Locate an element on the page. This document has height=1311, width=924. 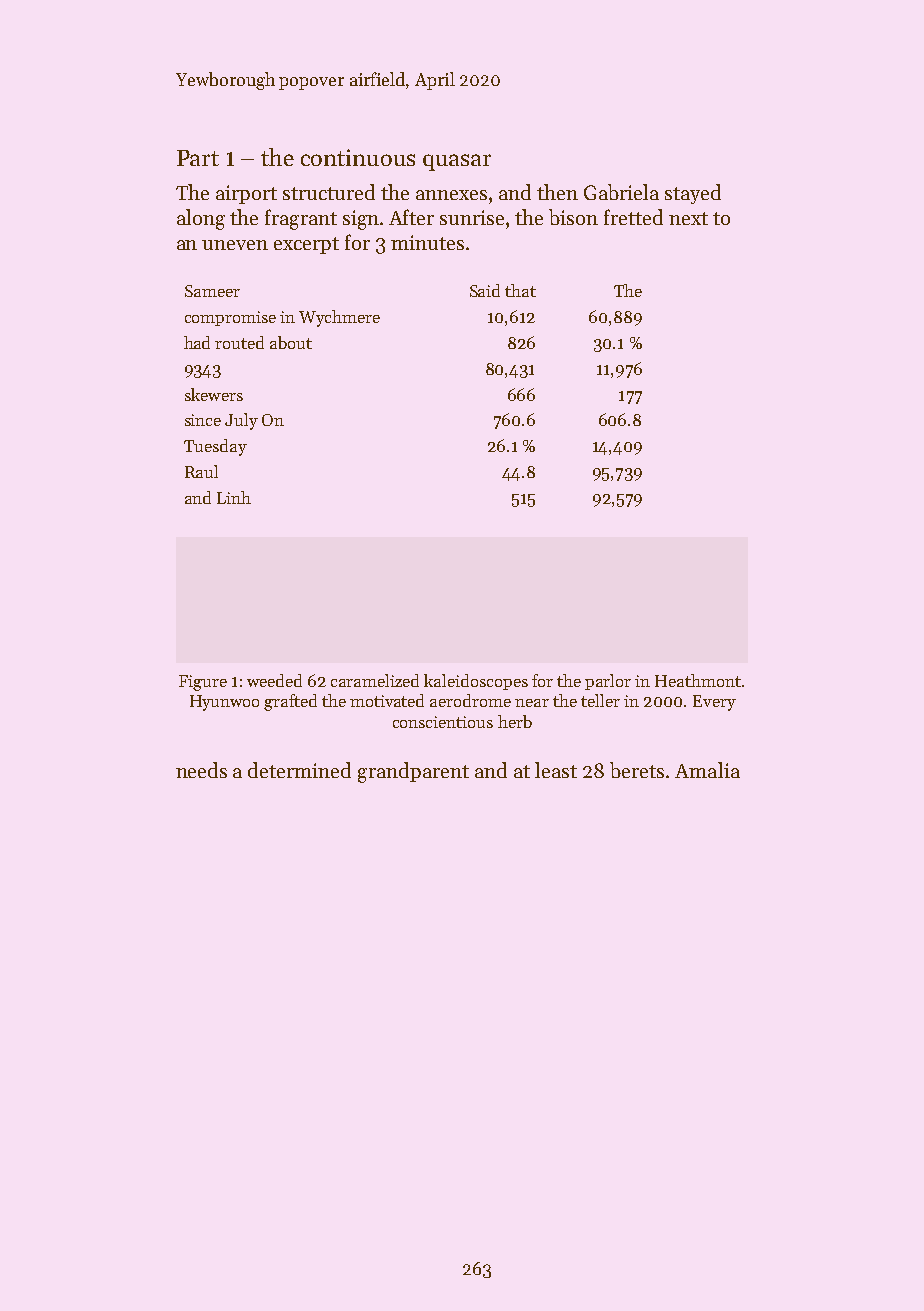
Figure is located at coordinates (203, 683).
